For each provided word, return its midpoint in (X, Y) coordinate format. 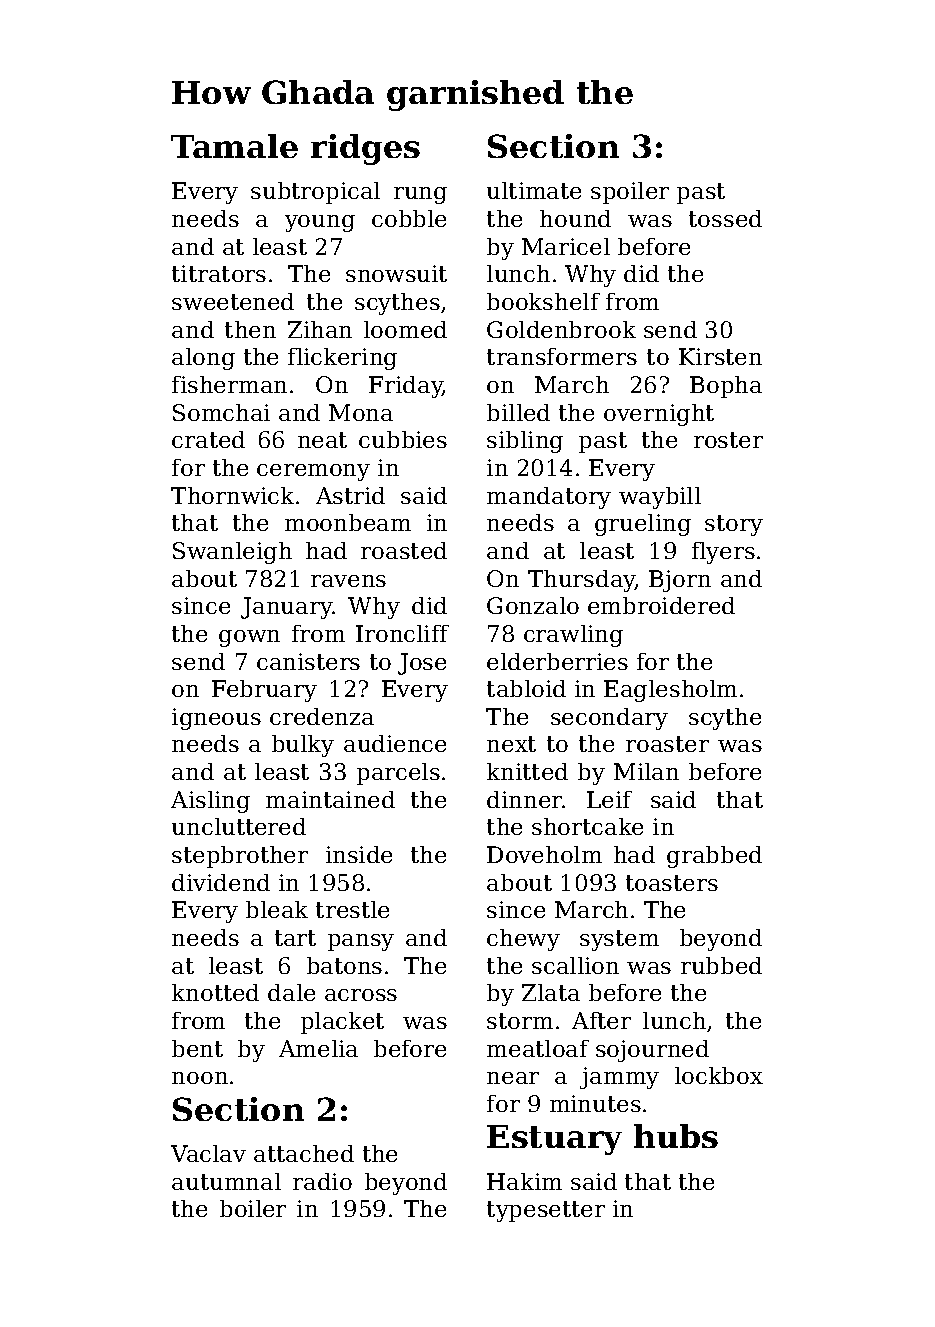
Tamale (234, 146)
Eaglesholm (670, 691)
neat (322, 440)
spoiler (630, 193)
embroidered (661, 605)
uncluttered (239, 826)
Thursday (582, 581)
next (511, 744)
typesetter (546, 1211)
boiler (253, 1208)
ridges (365, 149)
